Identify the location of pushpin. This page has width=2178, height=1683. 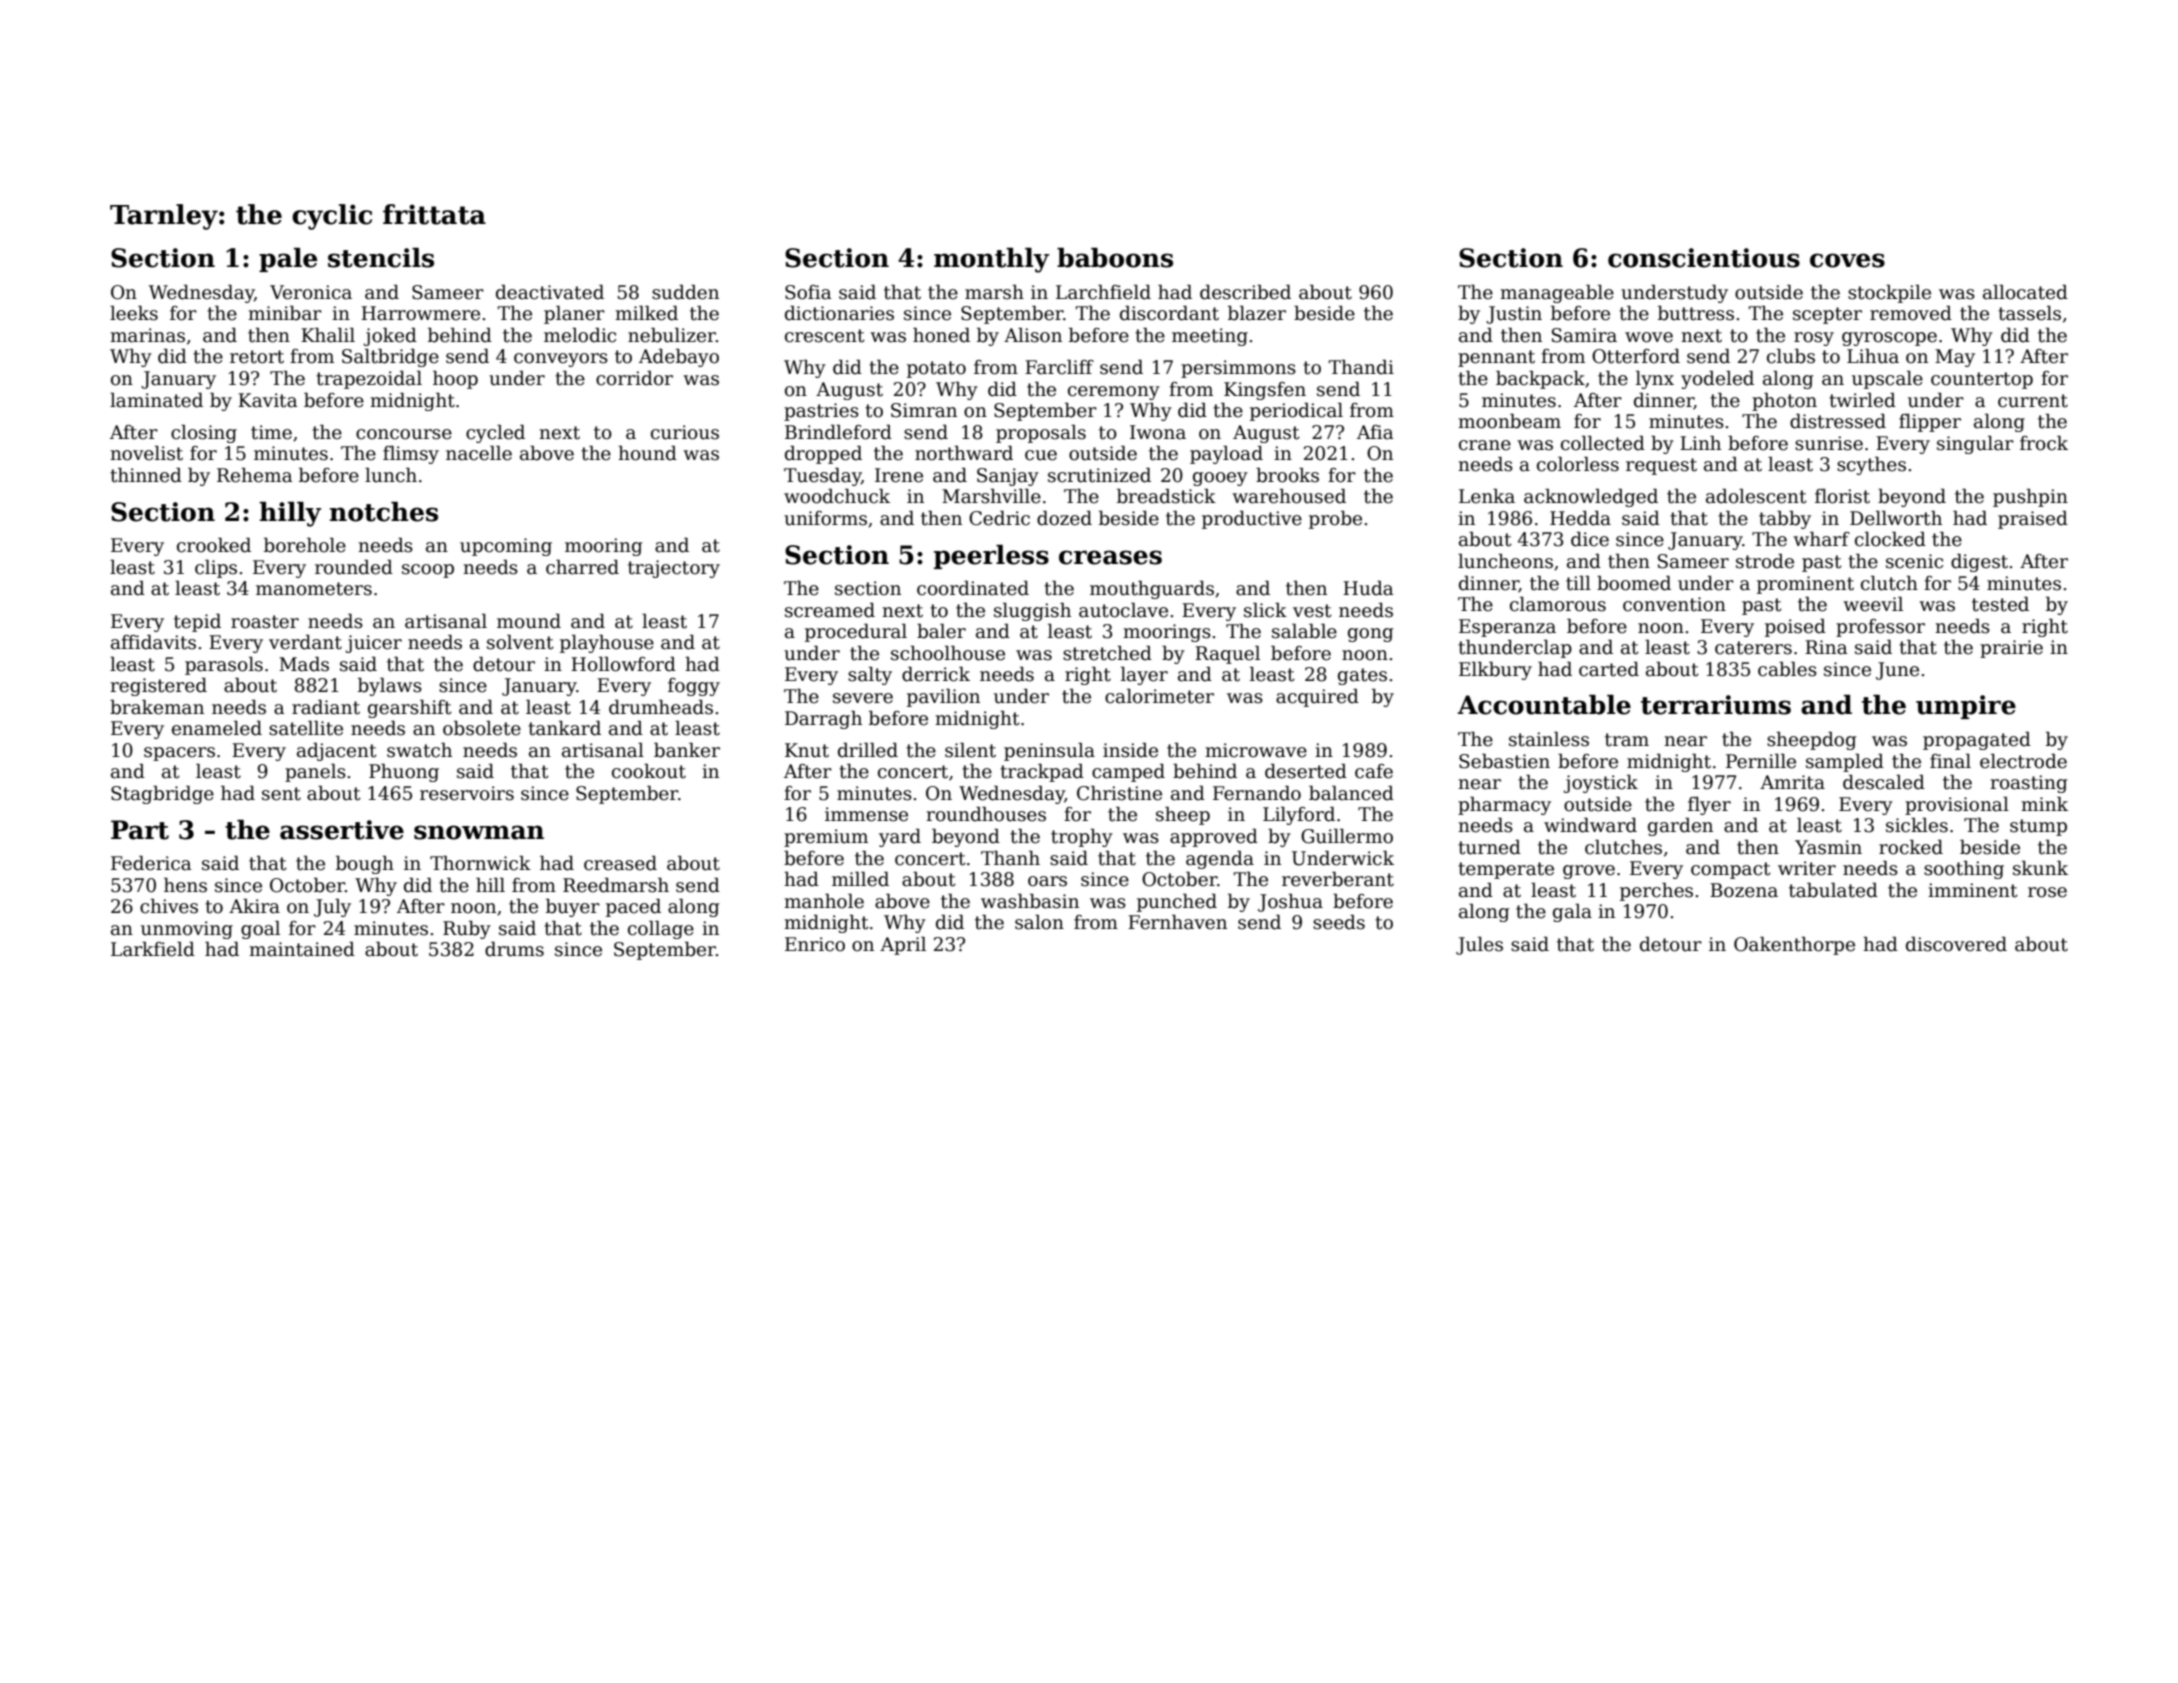
(2030, 497).
